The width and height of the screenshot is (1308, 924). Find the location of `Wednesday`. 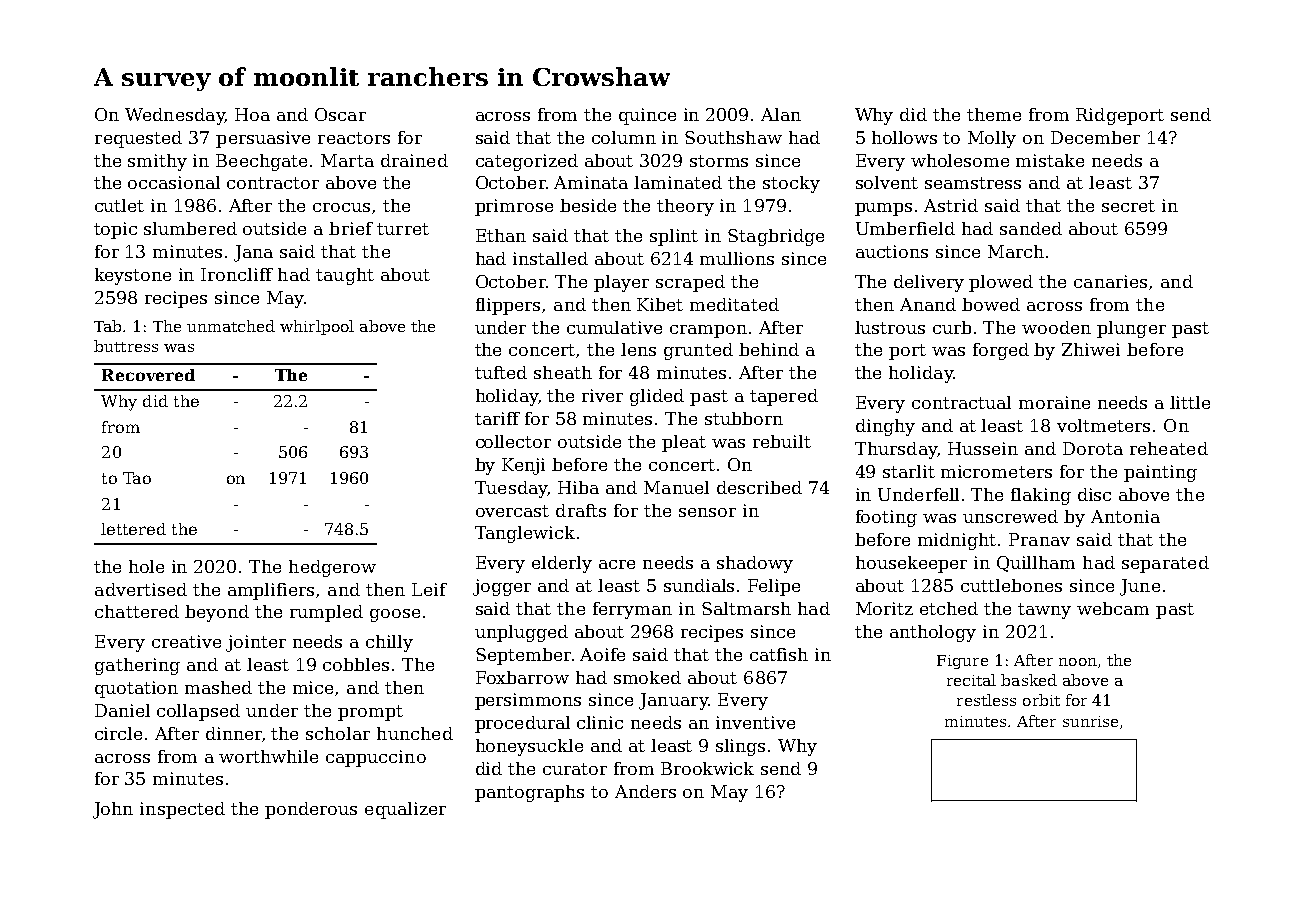

Wednesday is located at coordinates (175, 116).
